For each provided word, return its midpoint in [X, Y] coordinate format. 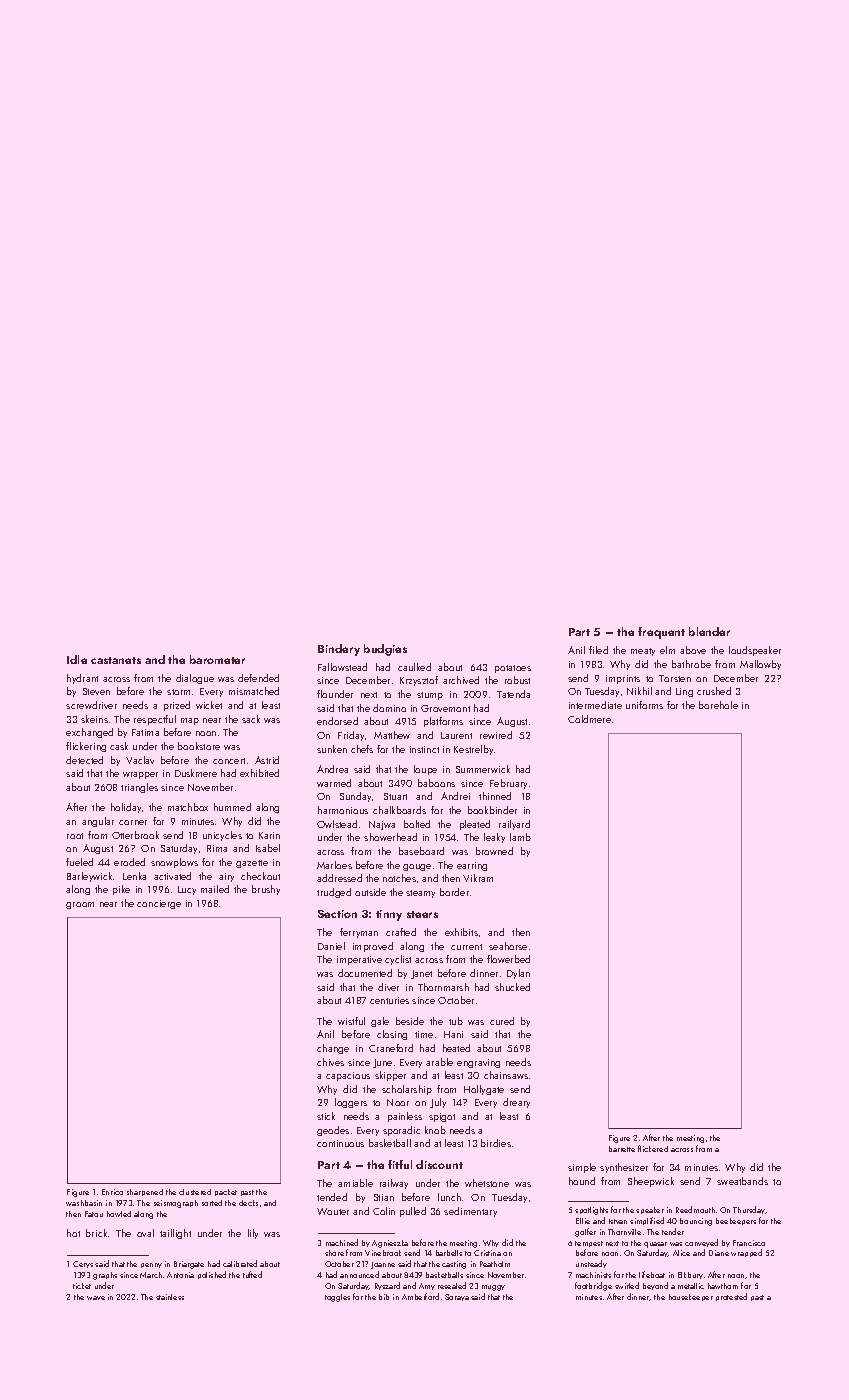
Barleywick [89, 877]
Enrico [112, 1192]
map [190, 721]
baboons [436, 783]
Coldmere [589, 719]
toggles [337, 1298]
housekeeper [691, 1297]
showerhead [390, 837]
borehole [718, 705]
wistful [351, 1021]
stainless [170, 1297]
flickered [653, 1148]
